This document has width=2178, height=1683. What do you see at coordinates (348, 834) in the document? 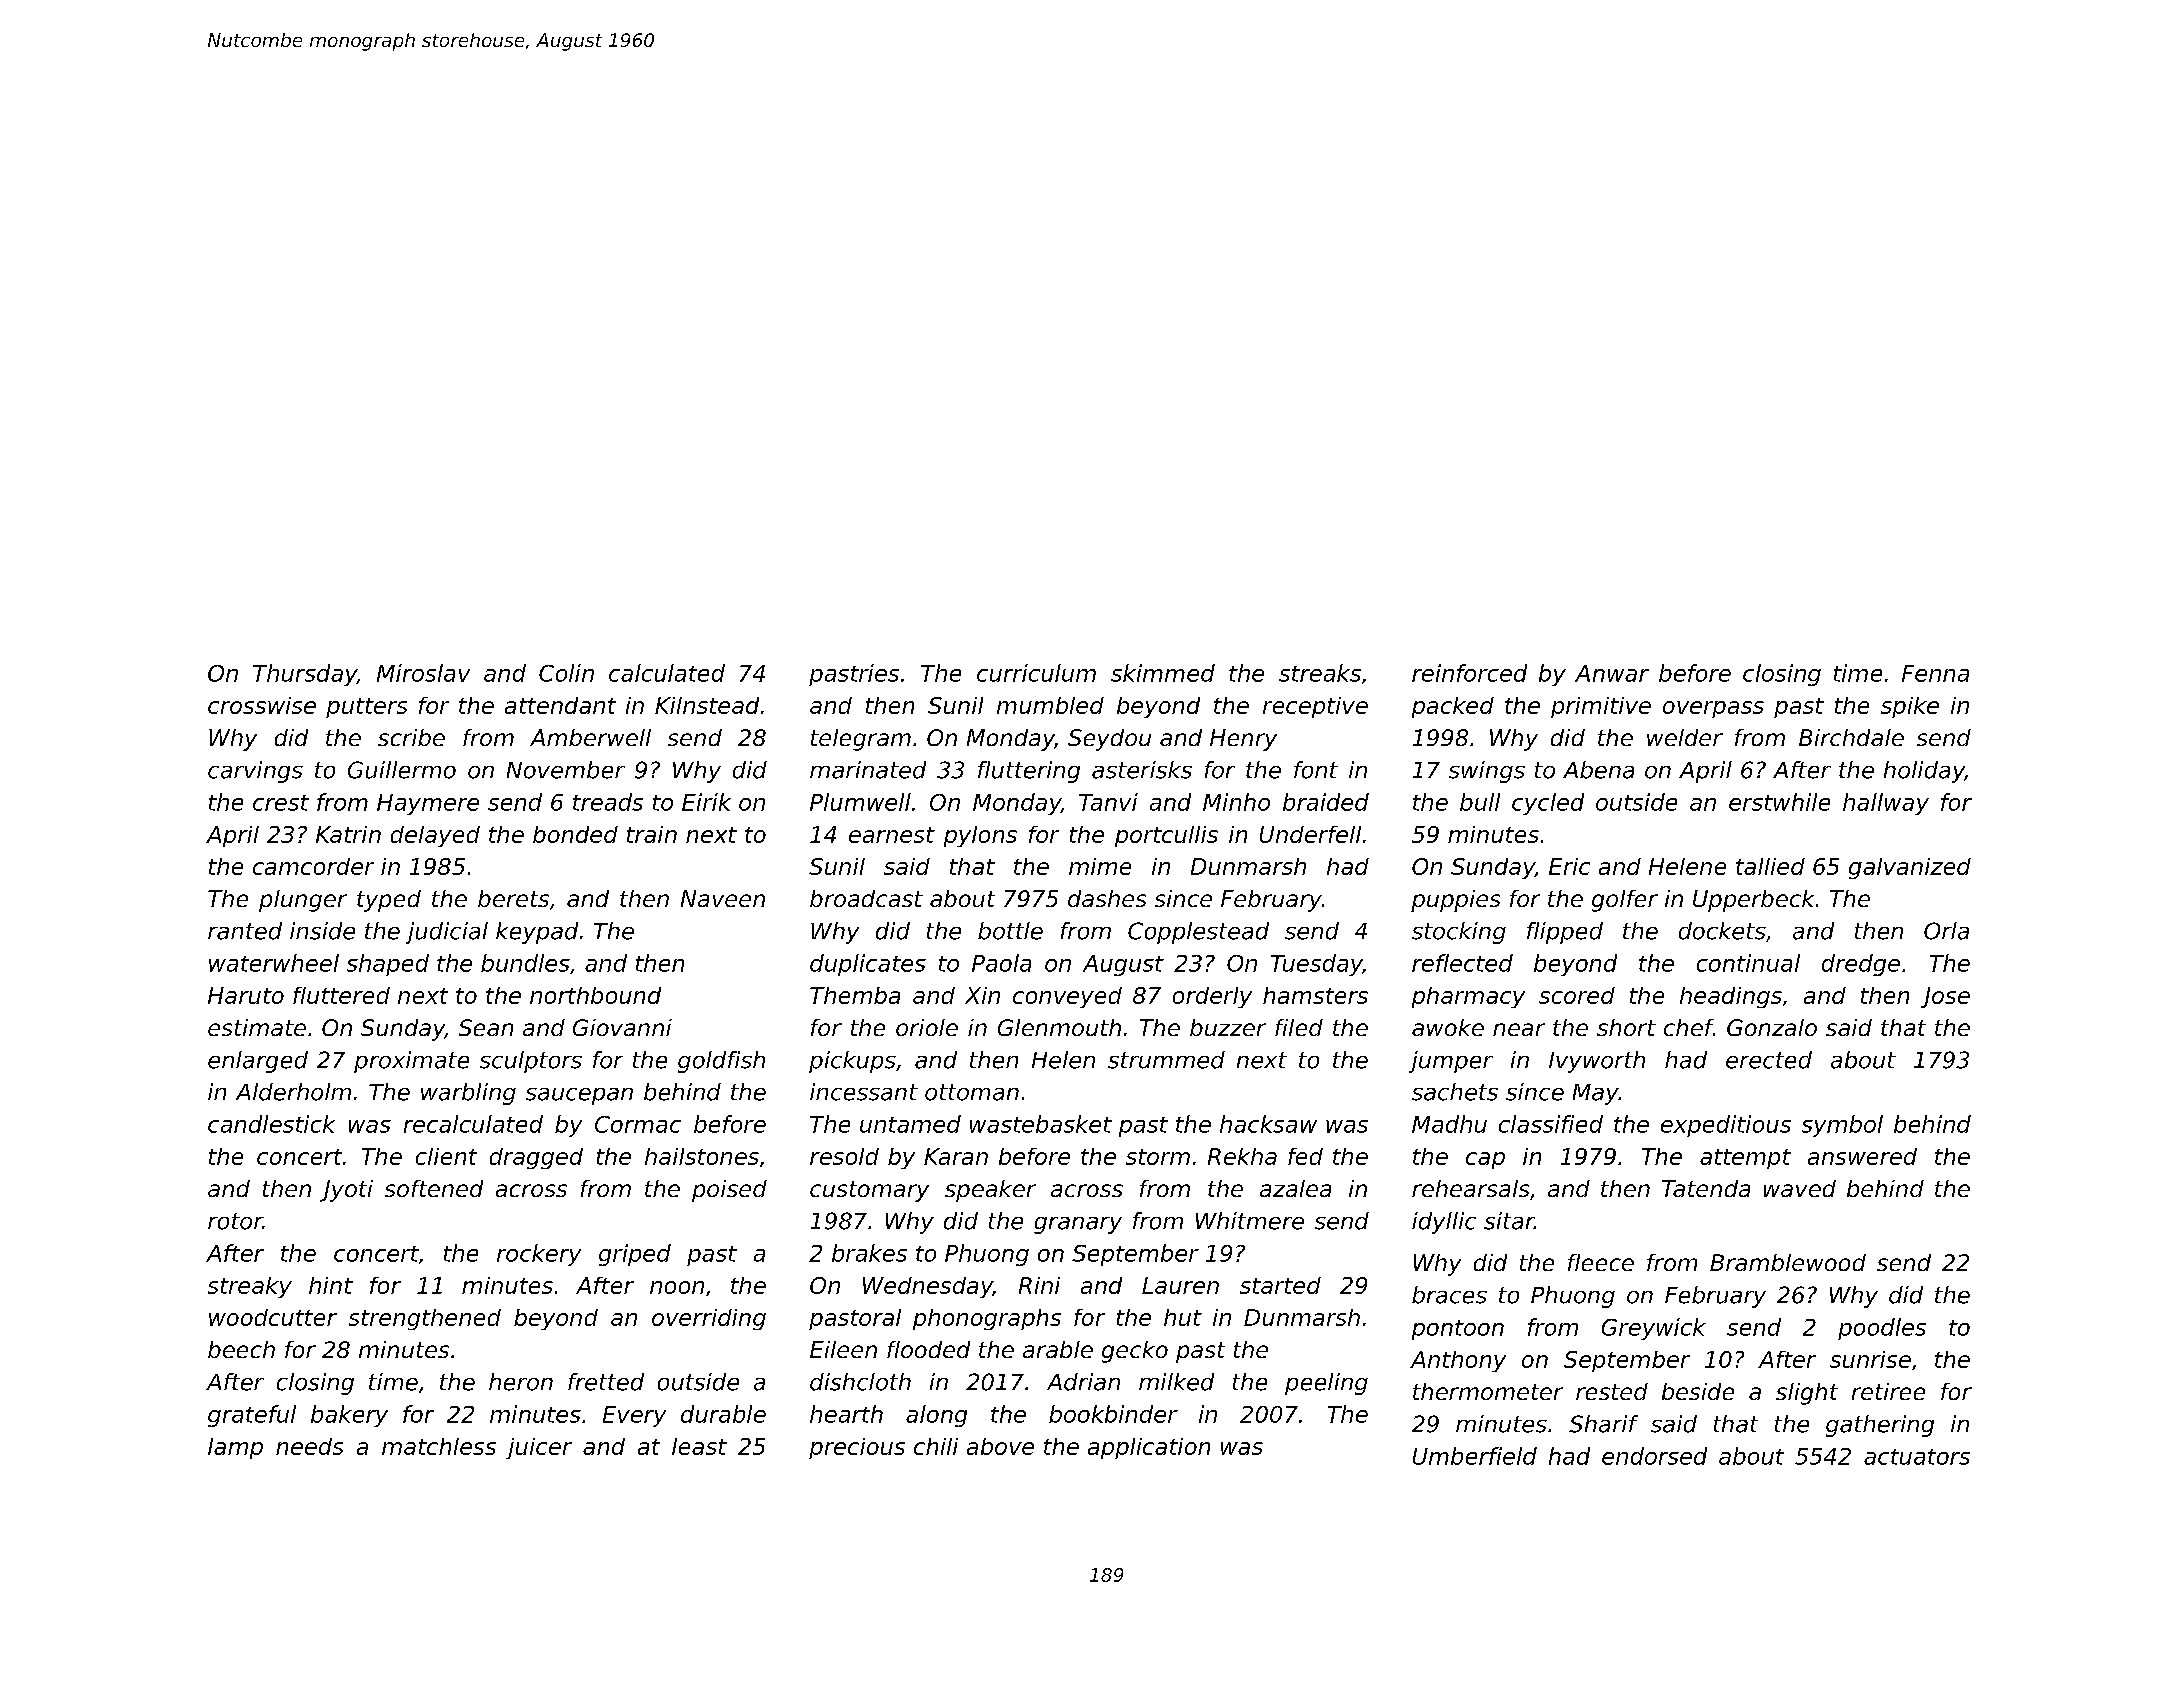
I see `Katrin` at bounding box center [348, 834].
